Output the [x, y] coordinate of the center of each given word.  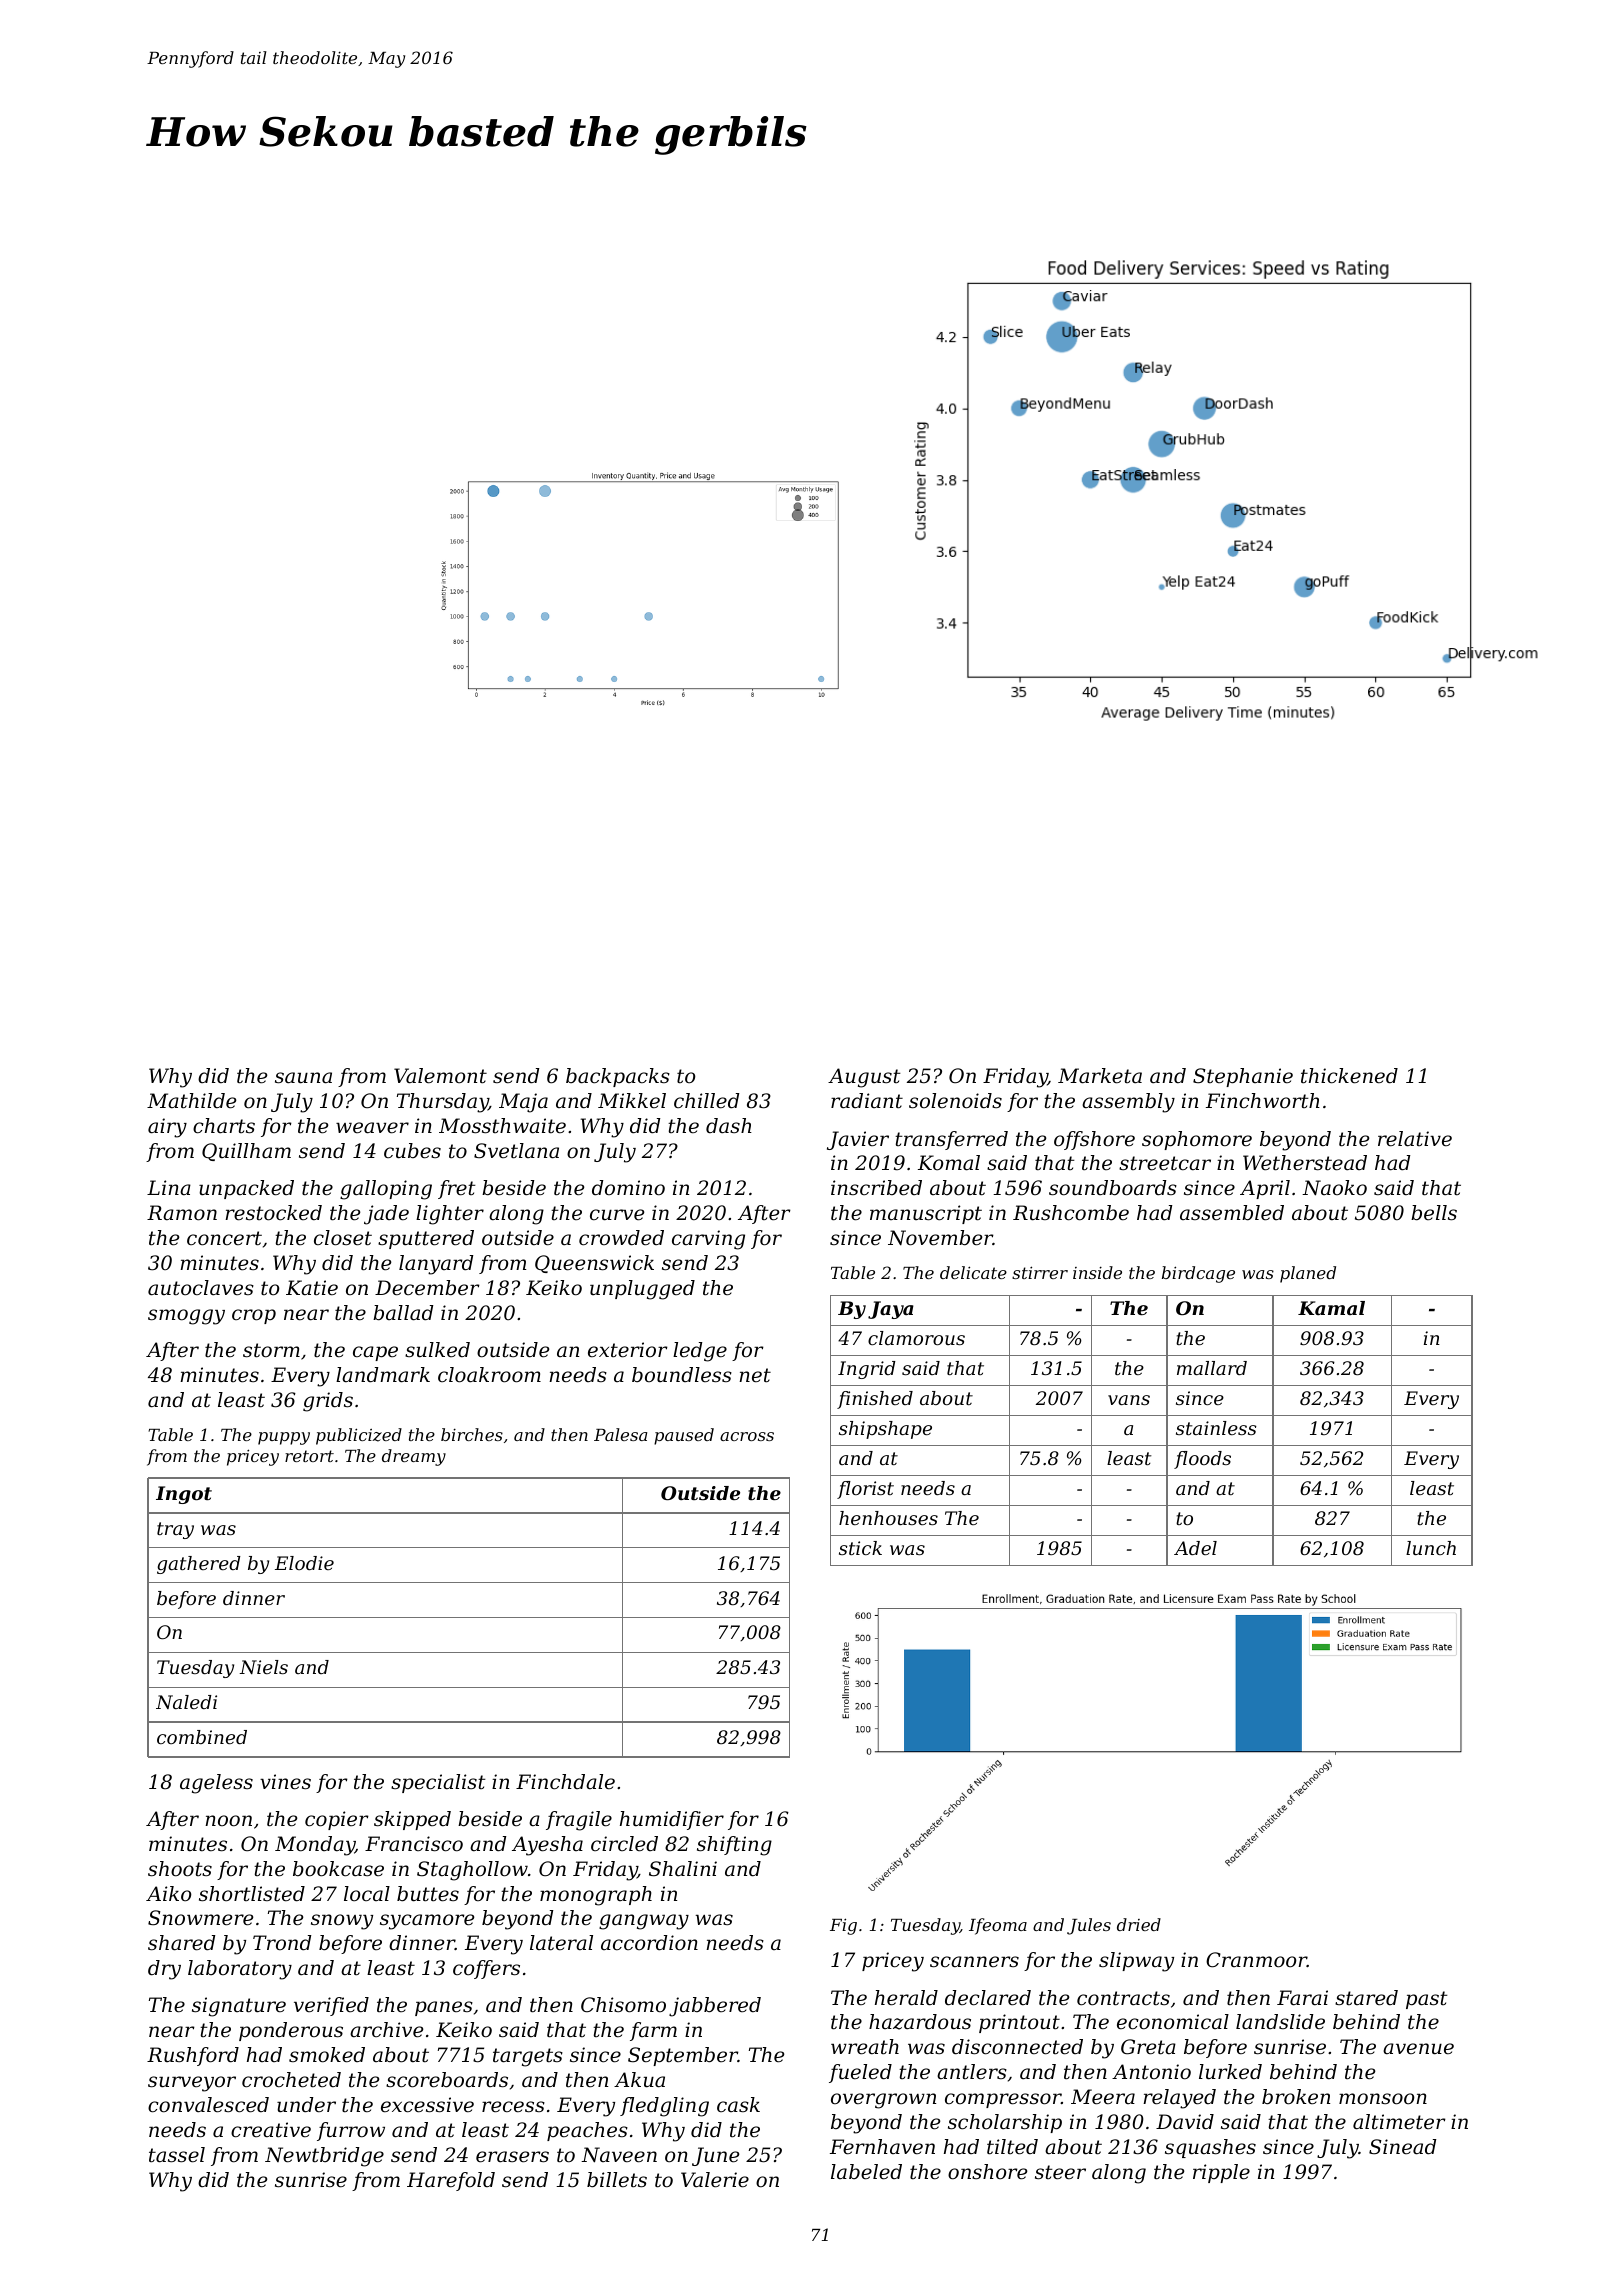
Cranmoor [1256, 1960]
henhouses [888, 1518]
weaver [372, 1128]
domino [628, 1188]
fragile [579, 1821]
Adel [1195, 1548]
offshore [1094, 1140]
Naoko [1334, 1188]
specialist [438, 1783]
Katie [312, 1288]
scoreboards [447, 2080]
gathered [199, 1565]
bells [1434, 1213]
